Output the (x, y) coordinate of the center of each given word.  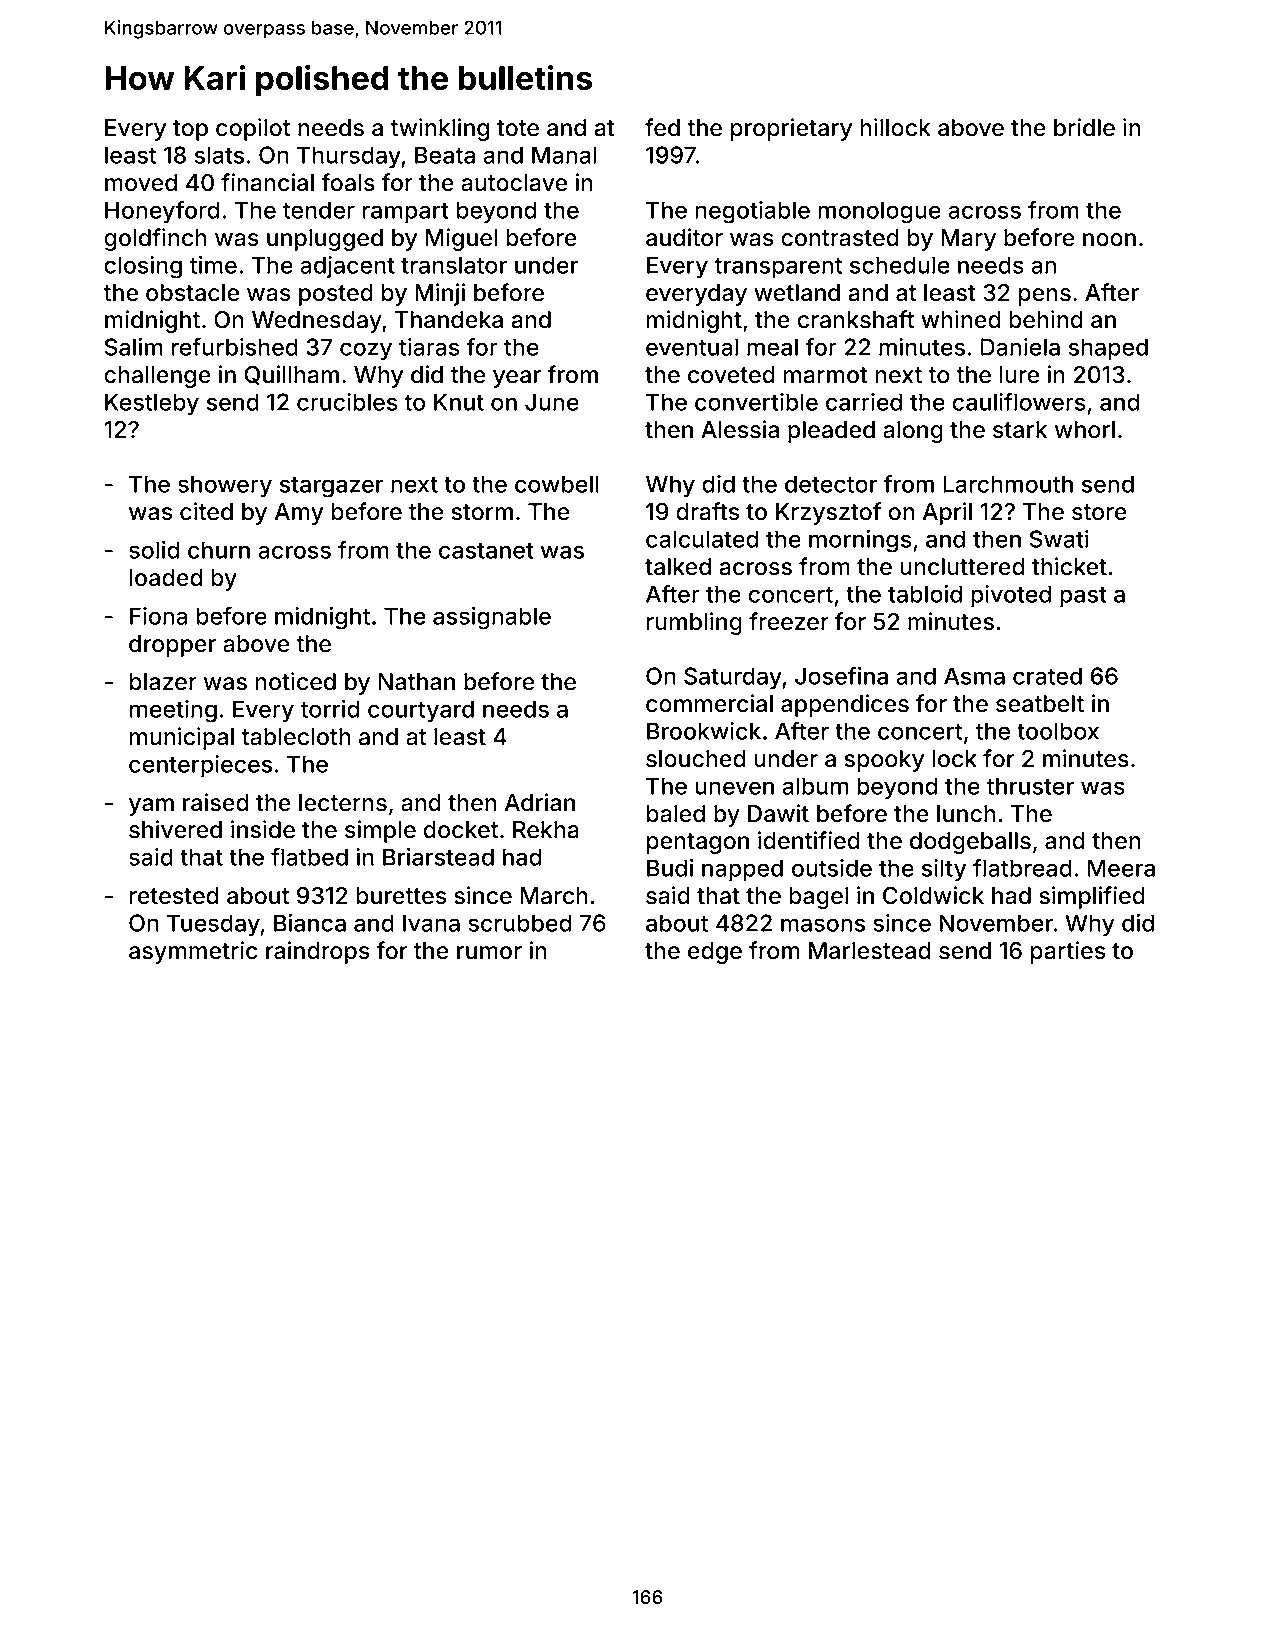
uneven (734, 788)
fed (662, 127)
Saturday (733, 678)
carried (864, 402)
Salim (133, 347)
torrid (330, 709)
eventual (692, 347)
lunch (966, 814)
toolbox (1058, 731)
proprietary (791, 129)
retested (174, 896)
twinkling (439, 129)
